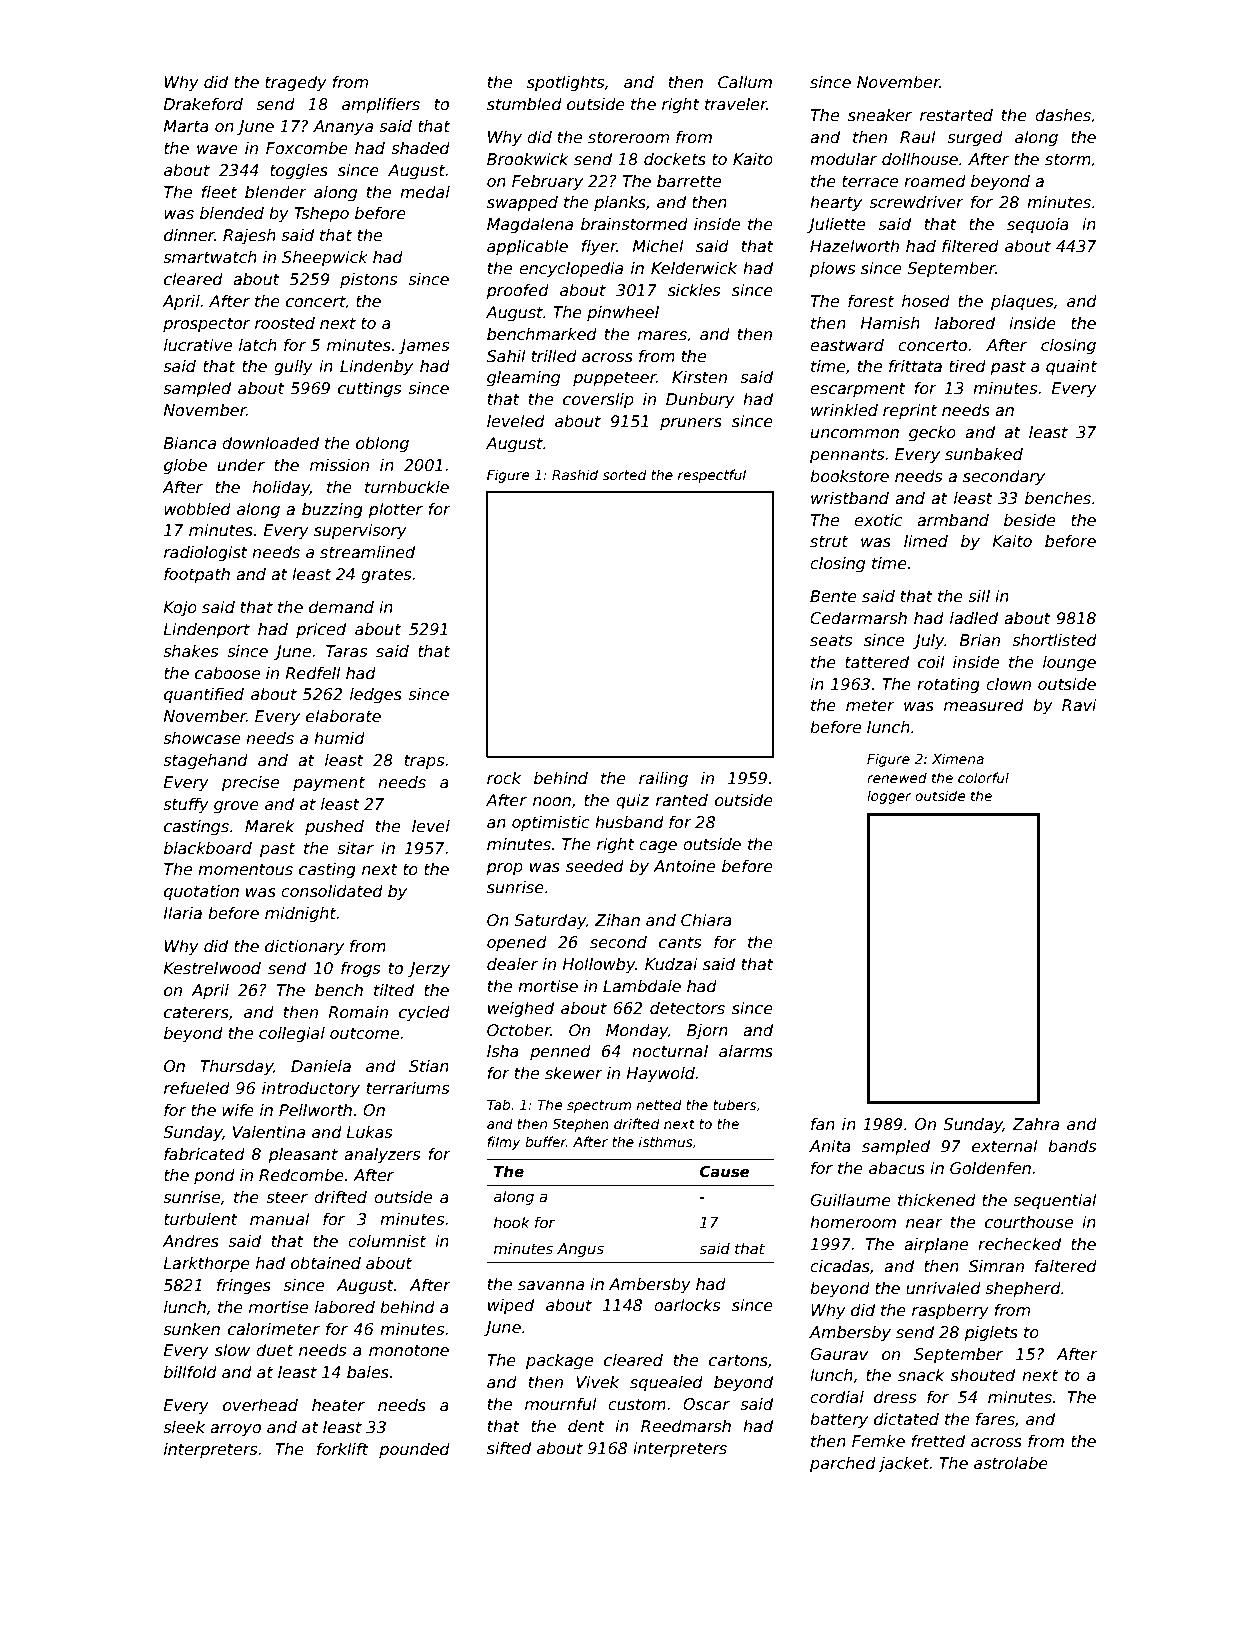 The width and height of the image is (1260, 1631). Describe the element at coordinates (956, 115) in the image. I see `restarted` at that location.
